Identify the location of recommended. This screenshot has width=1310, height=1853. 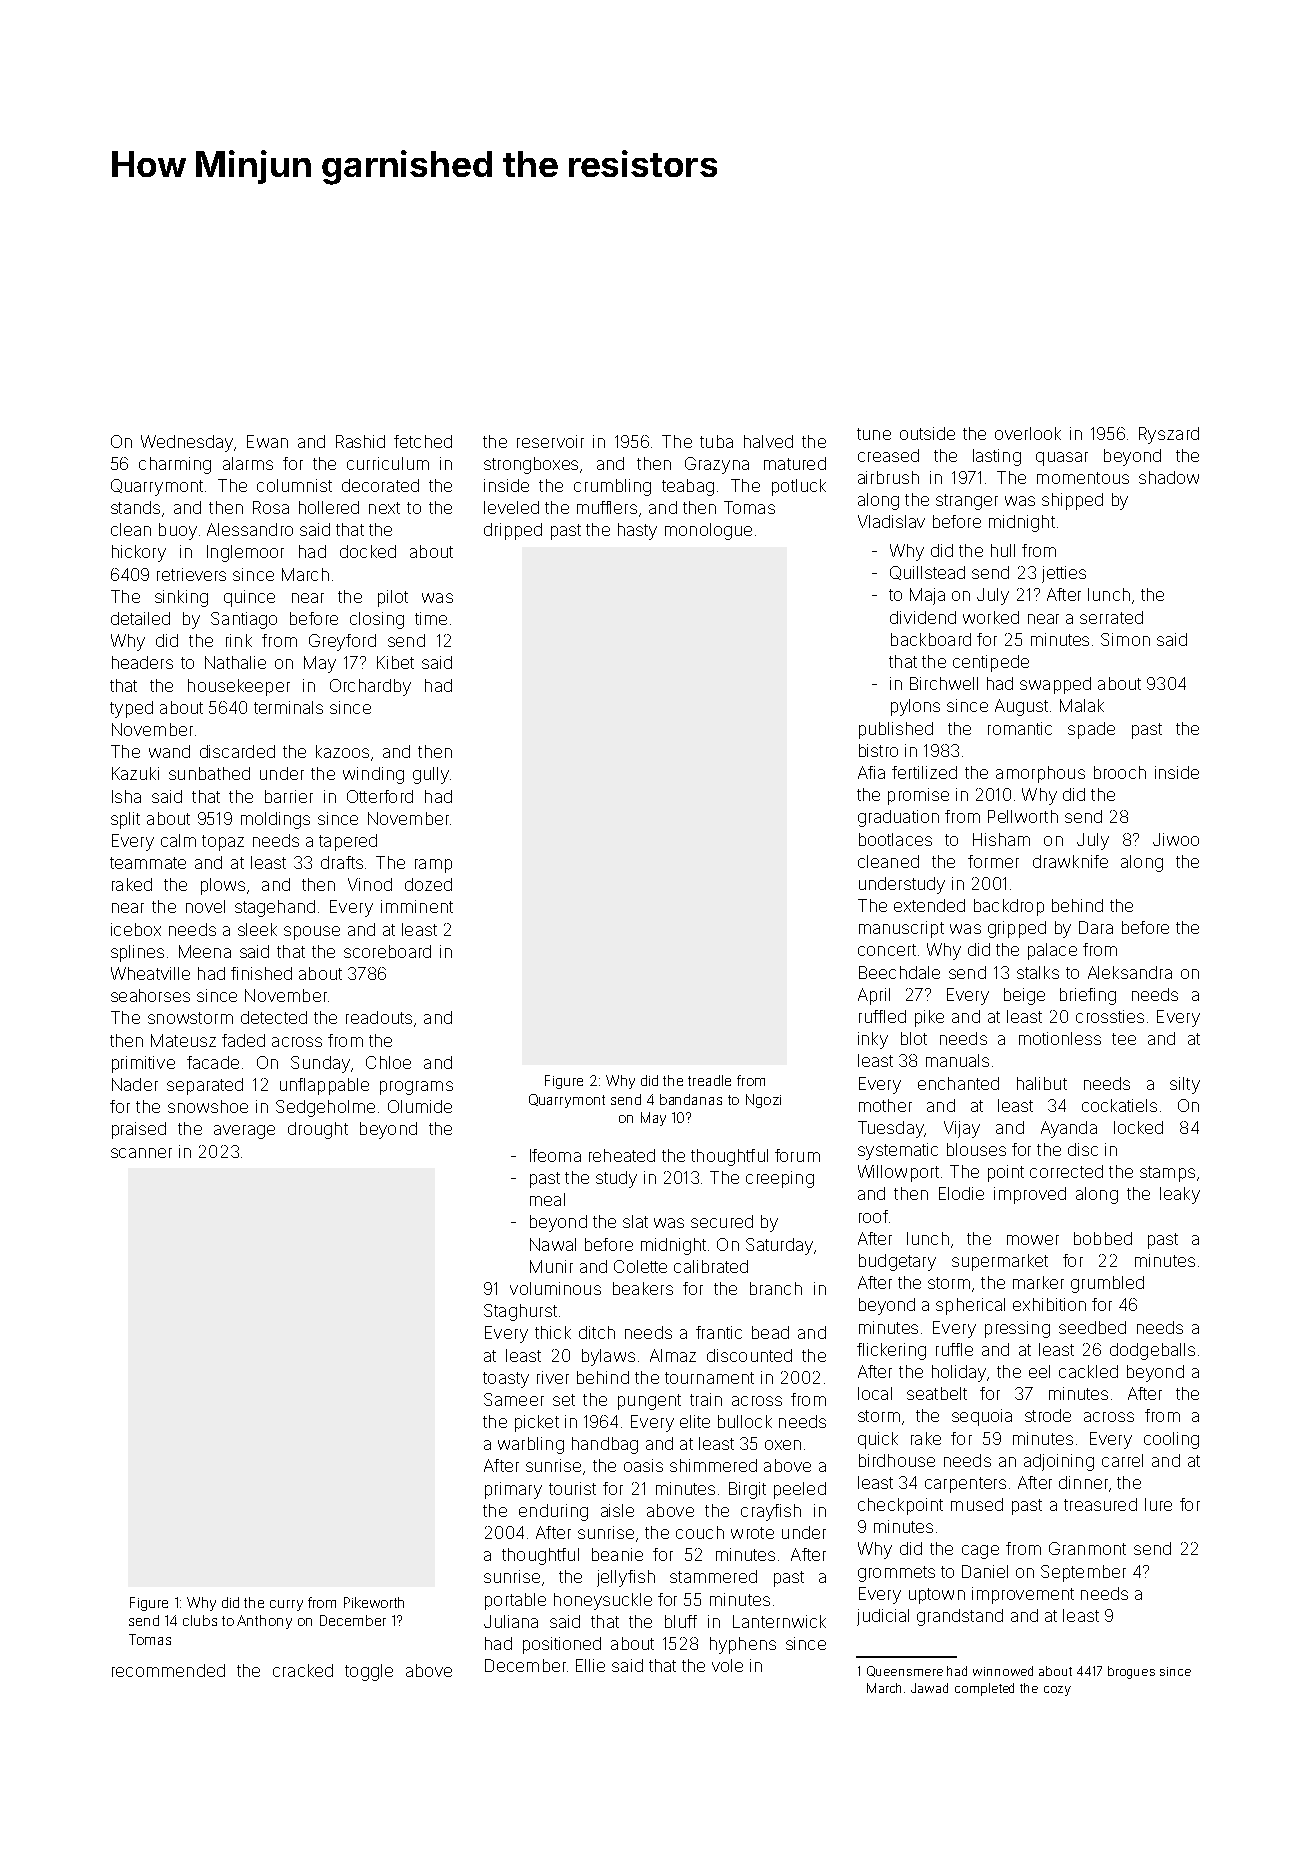
(168, 1670).
